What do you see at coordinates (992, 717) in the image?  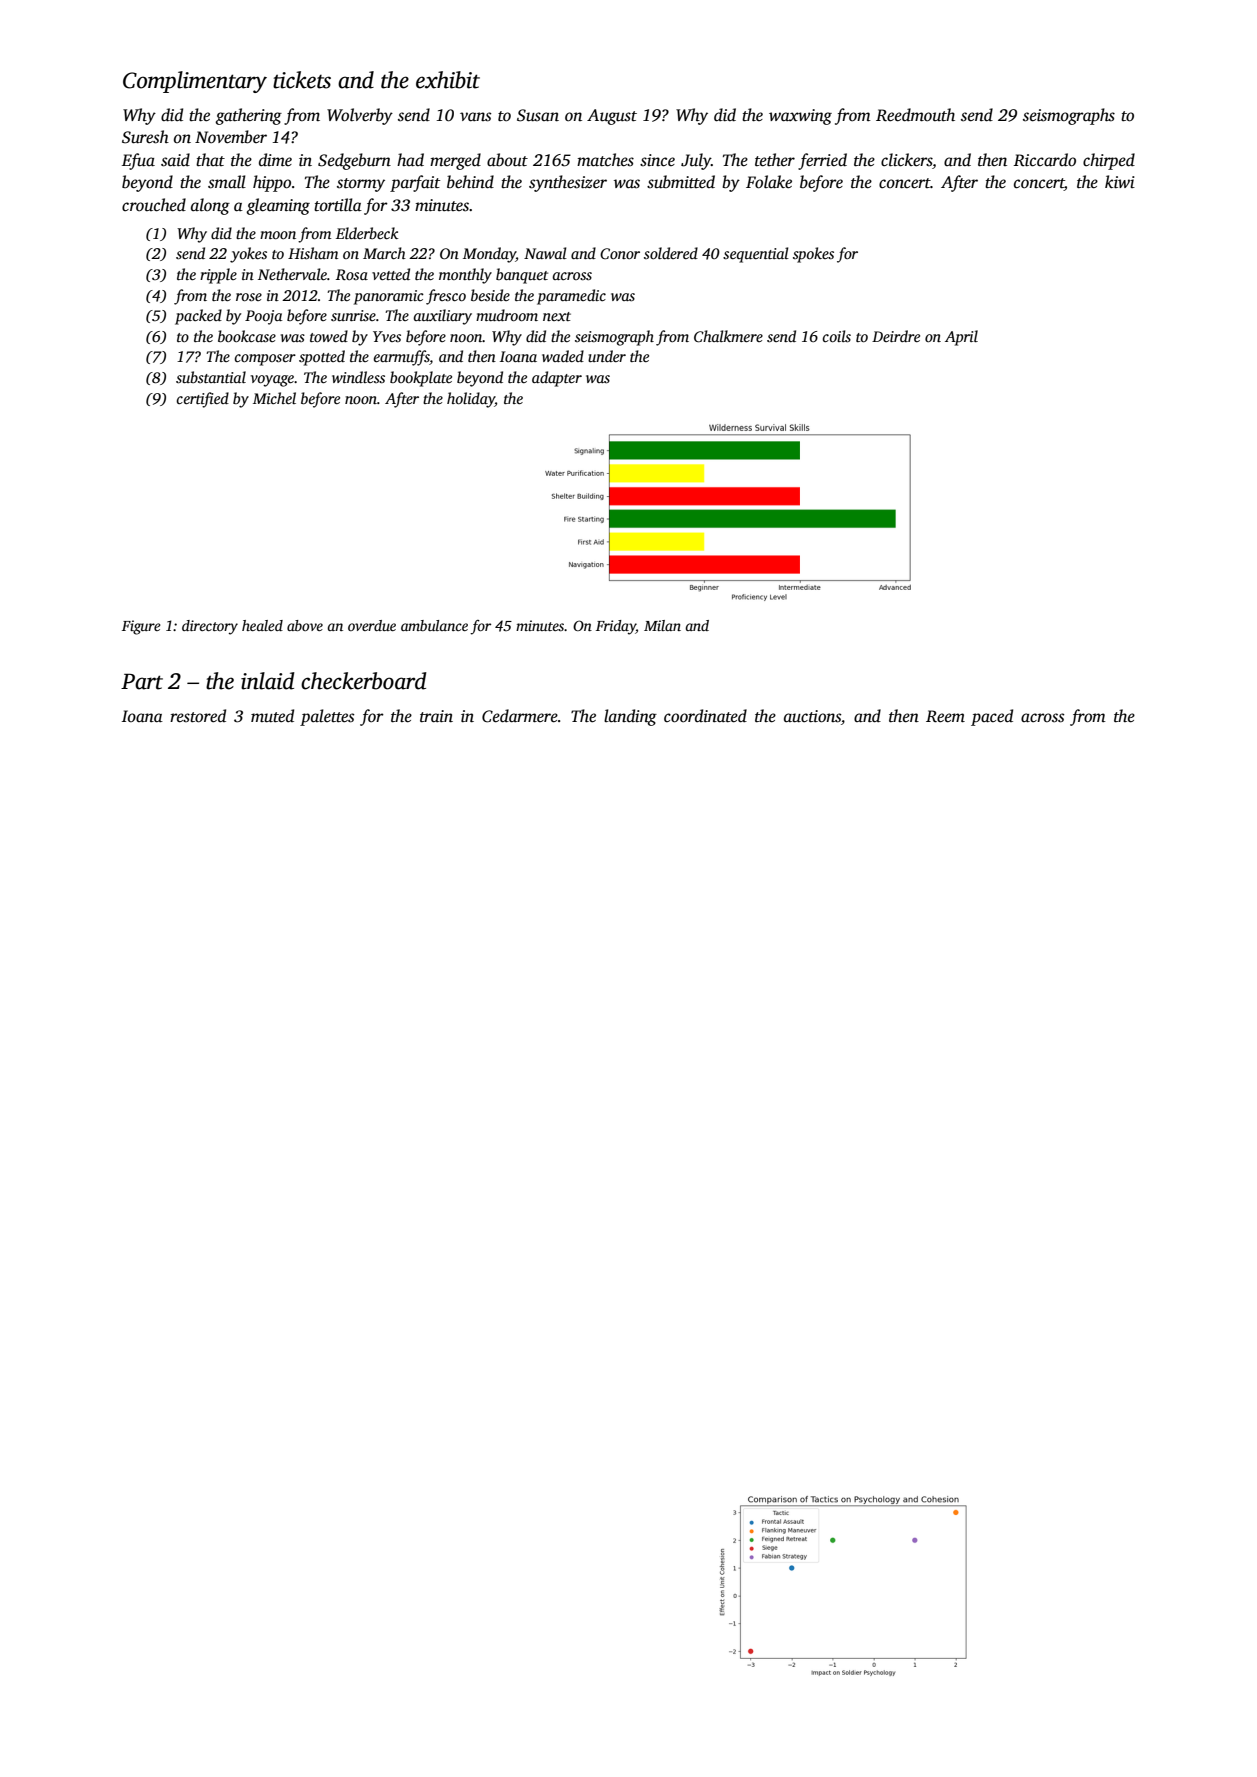 I see `paced` at bounding box center [992, 717].
